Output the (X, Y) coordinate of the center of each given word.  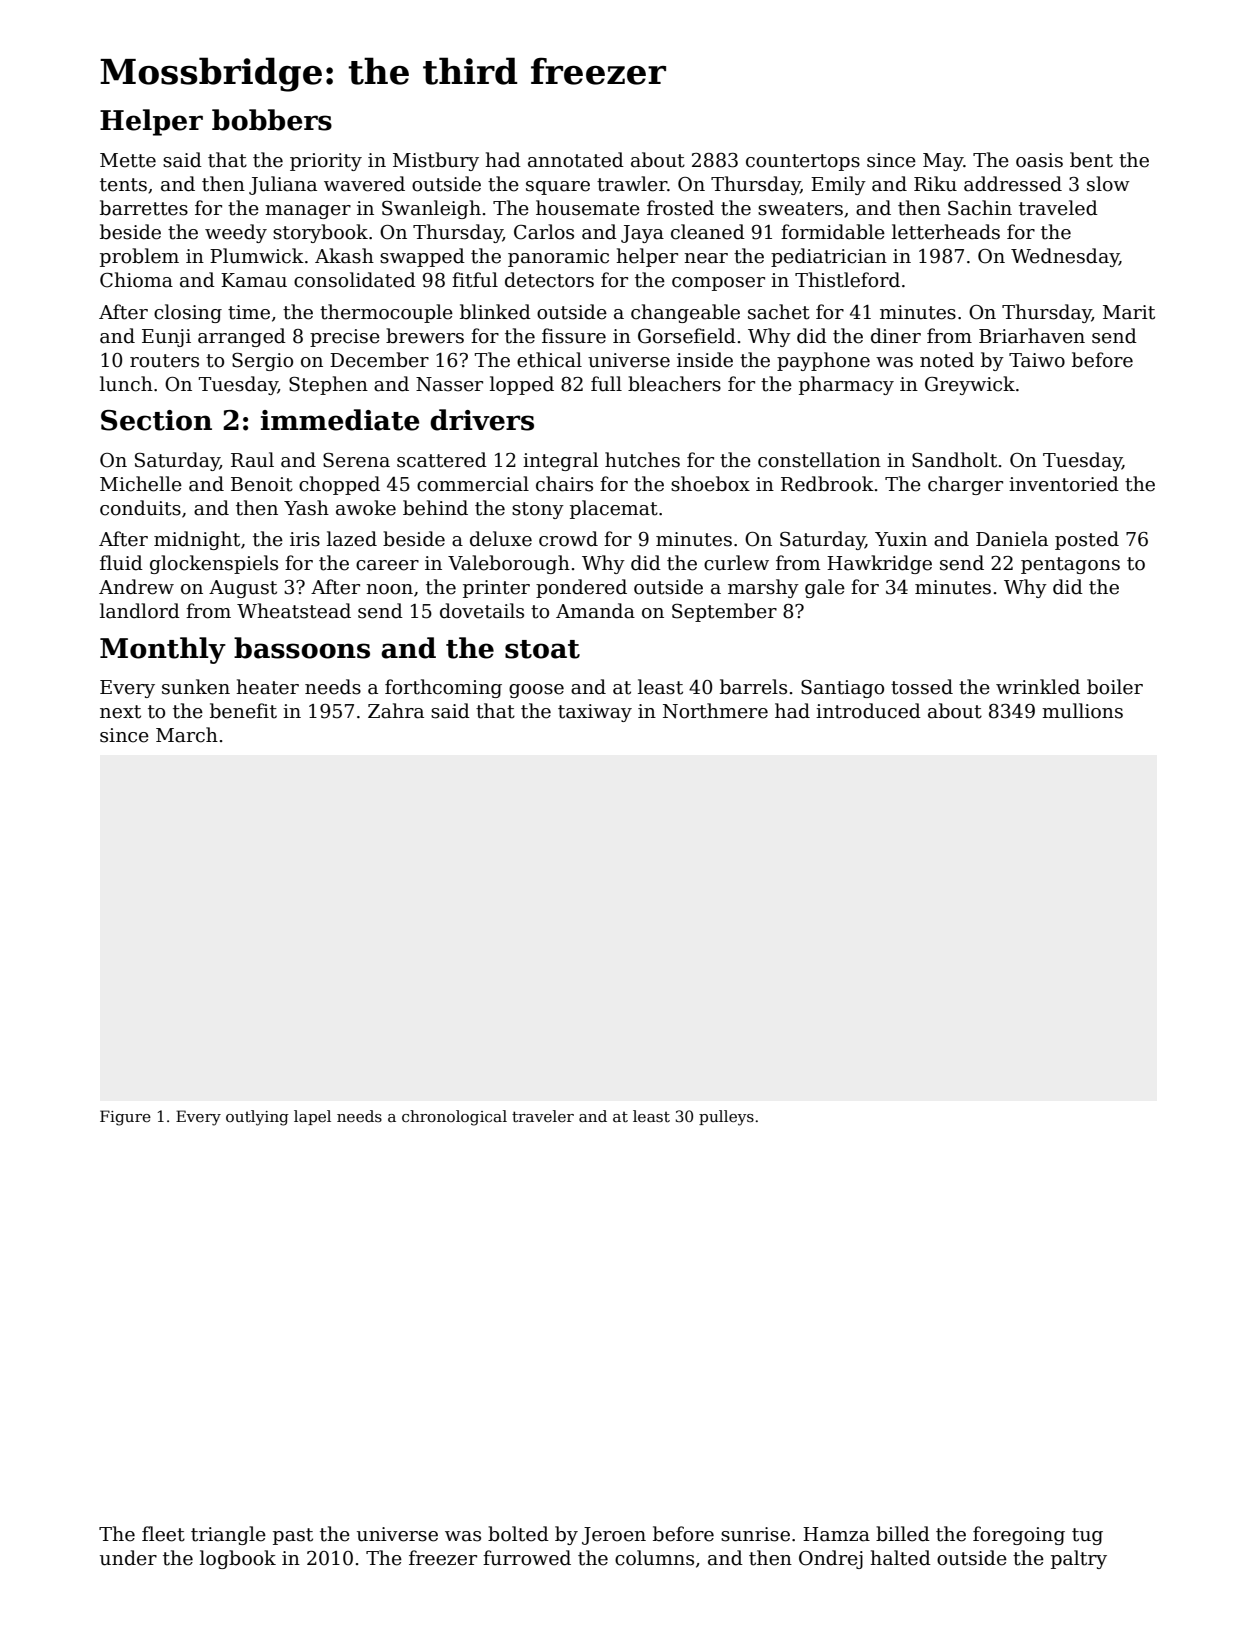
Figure (125, 1118)
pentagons (1070, 565)
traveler (543, 1116)
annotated (576, 160)
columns (654, 1558)
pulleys (726, 1118)
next (120, 712)
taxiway (595, 713)
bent (1091, 160)
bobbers (272, 120)
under (128, 1558)
